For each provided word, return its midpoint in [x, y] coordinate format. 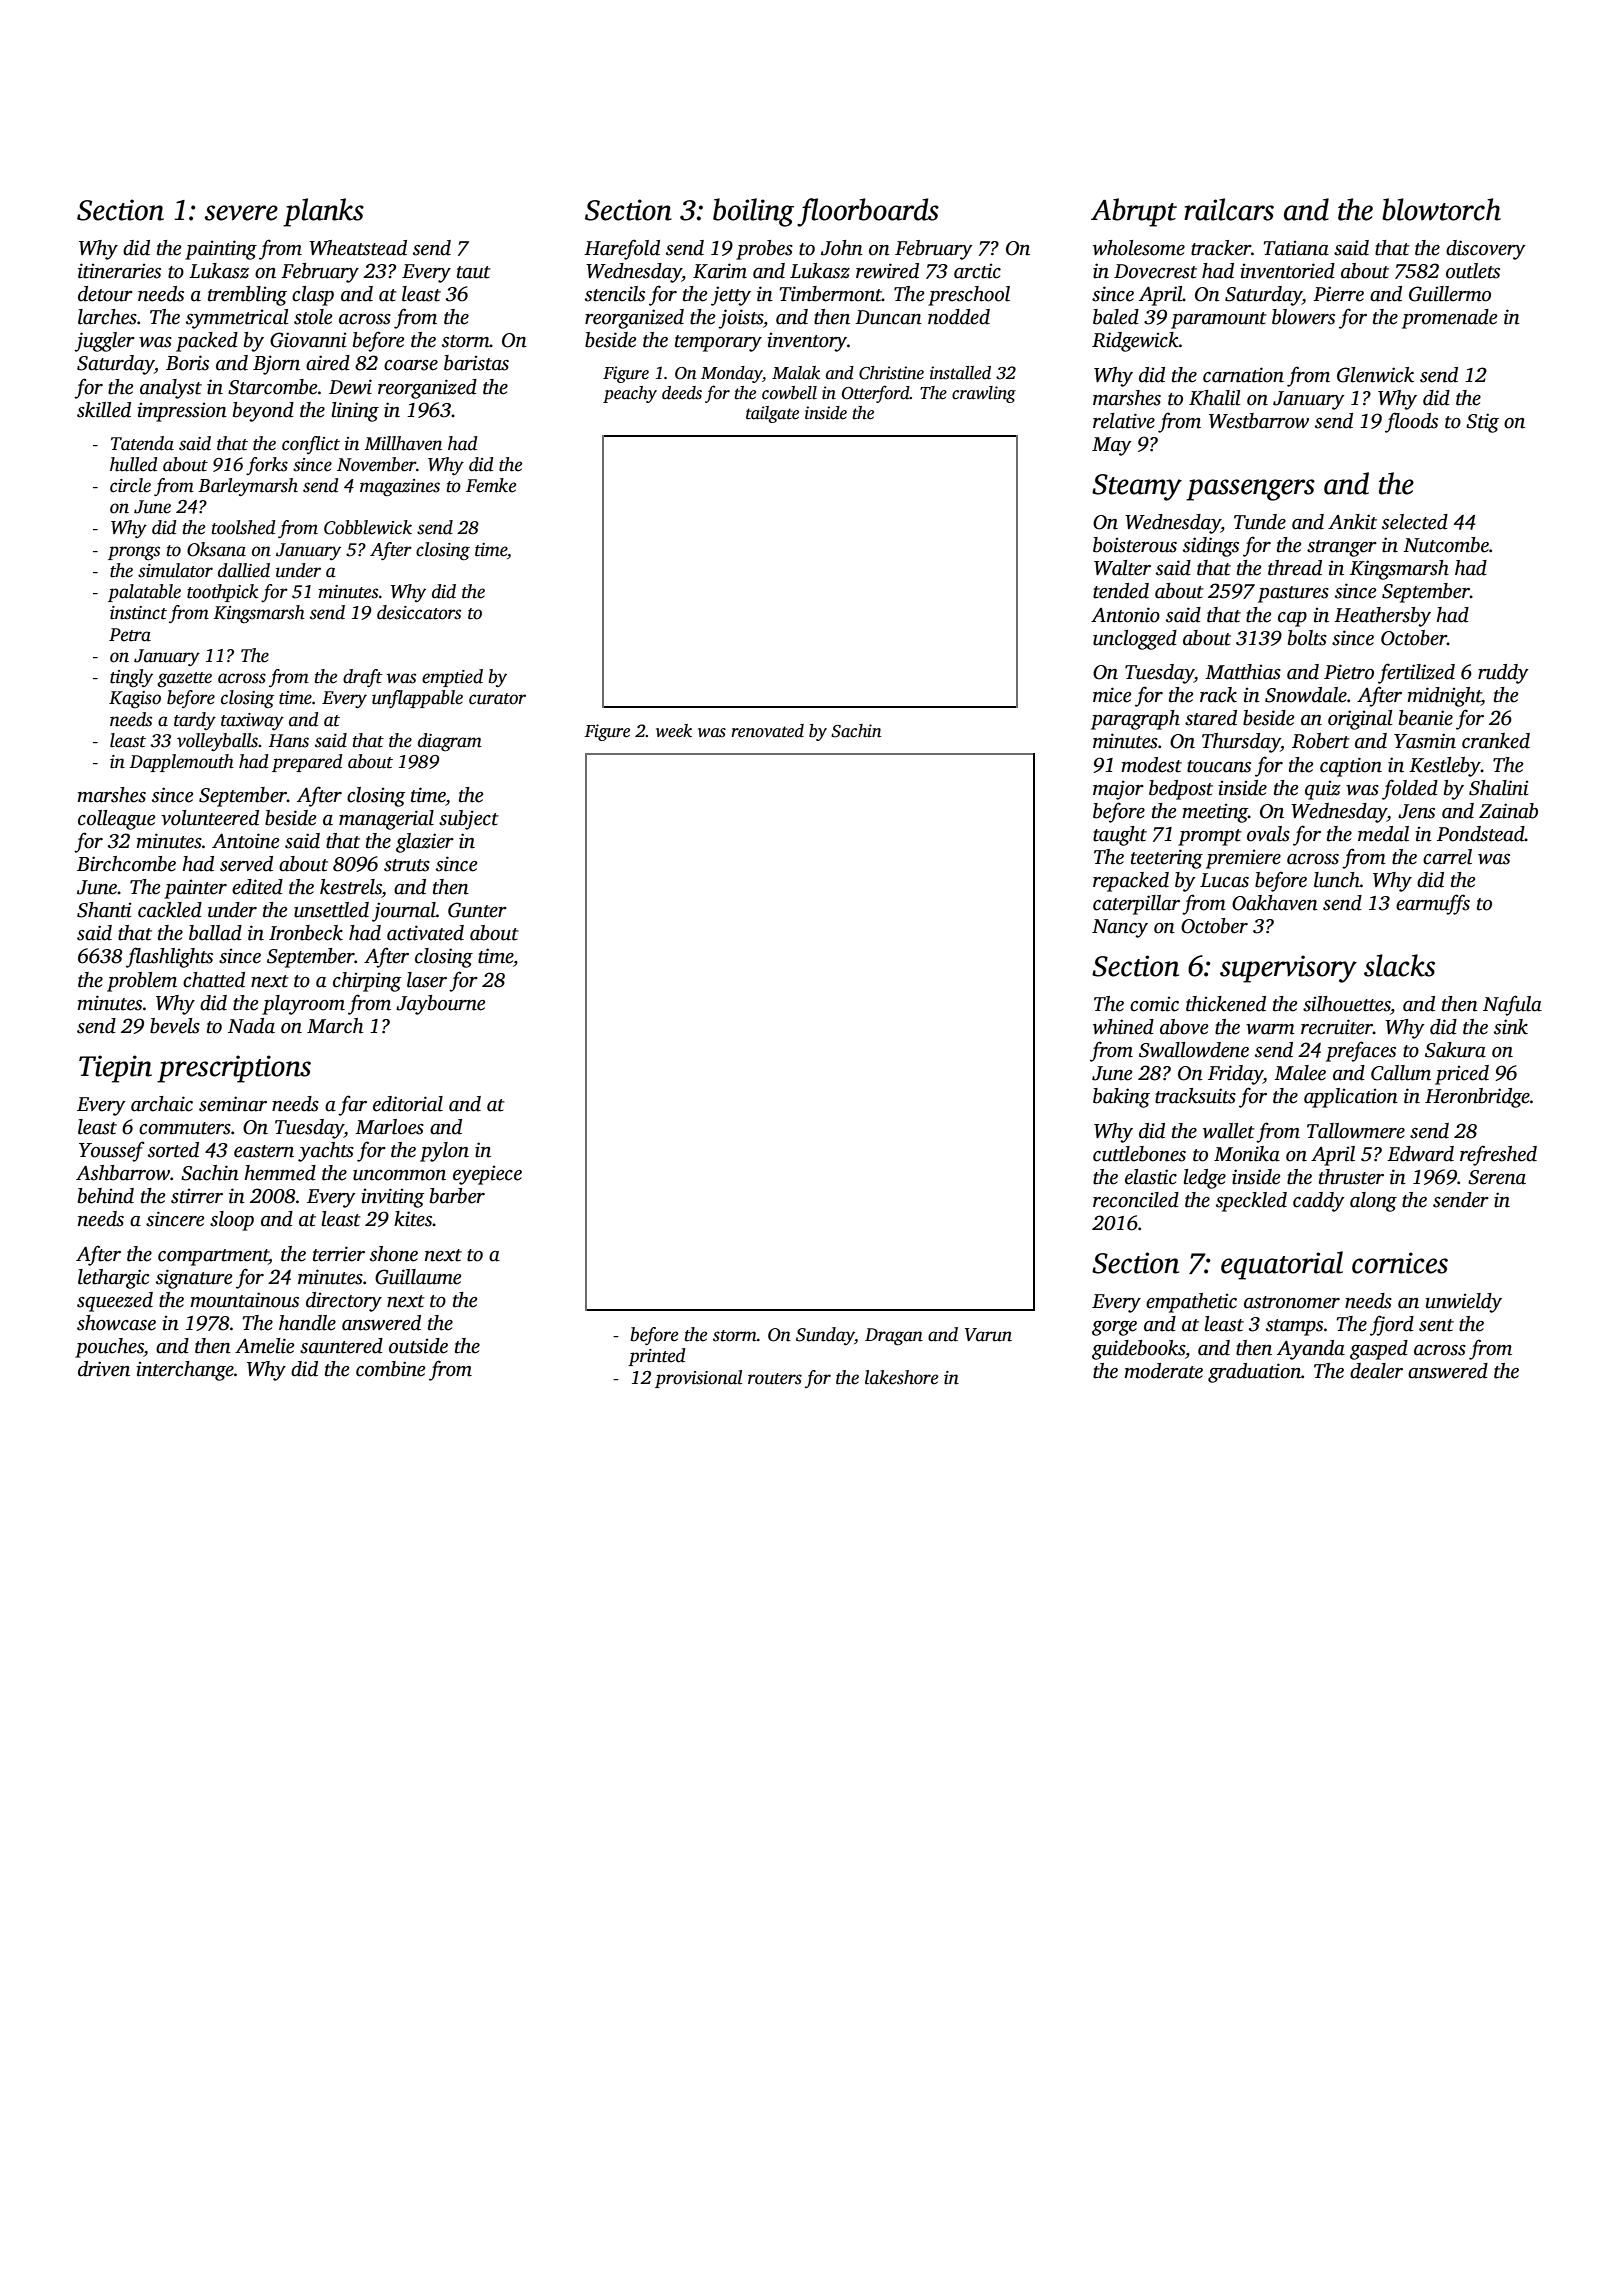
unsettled [331, 910]
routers [775, 1379]
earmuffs [1433, 904]
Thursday [1241, 743]
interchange [185, 1371]
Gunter [477, 910]
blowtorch [1441, 209]
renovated [767, 731]
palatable [144, 593]
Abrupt [1134, 212]
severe [241, 213]
